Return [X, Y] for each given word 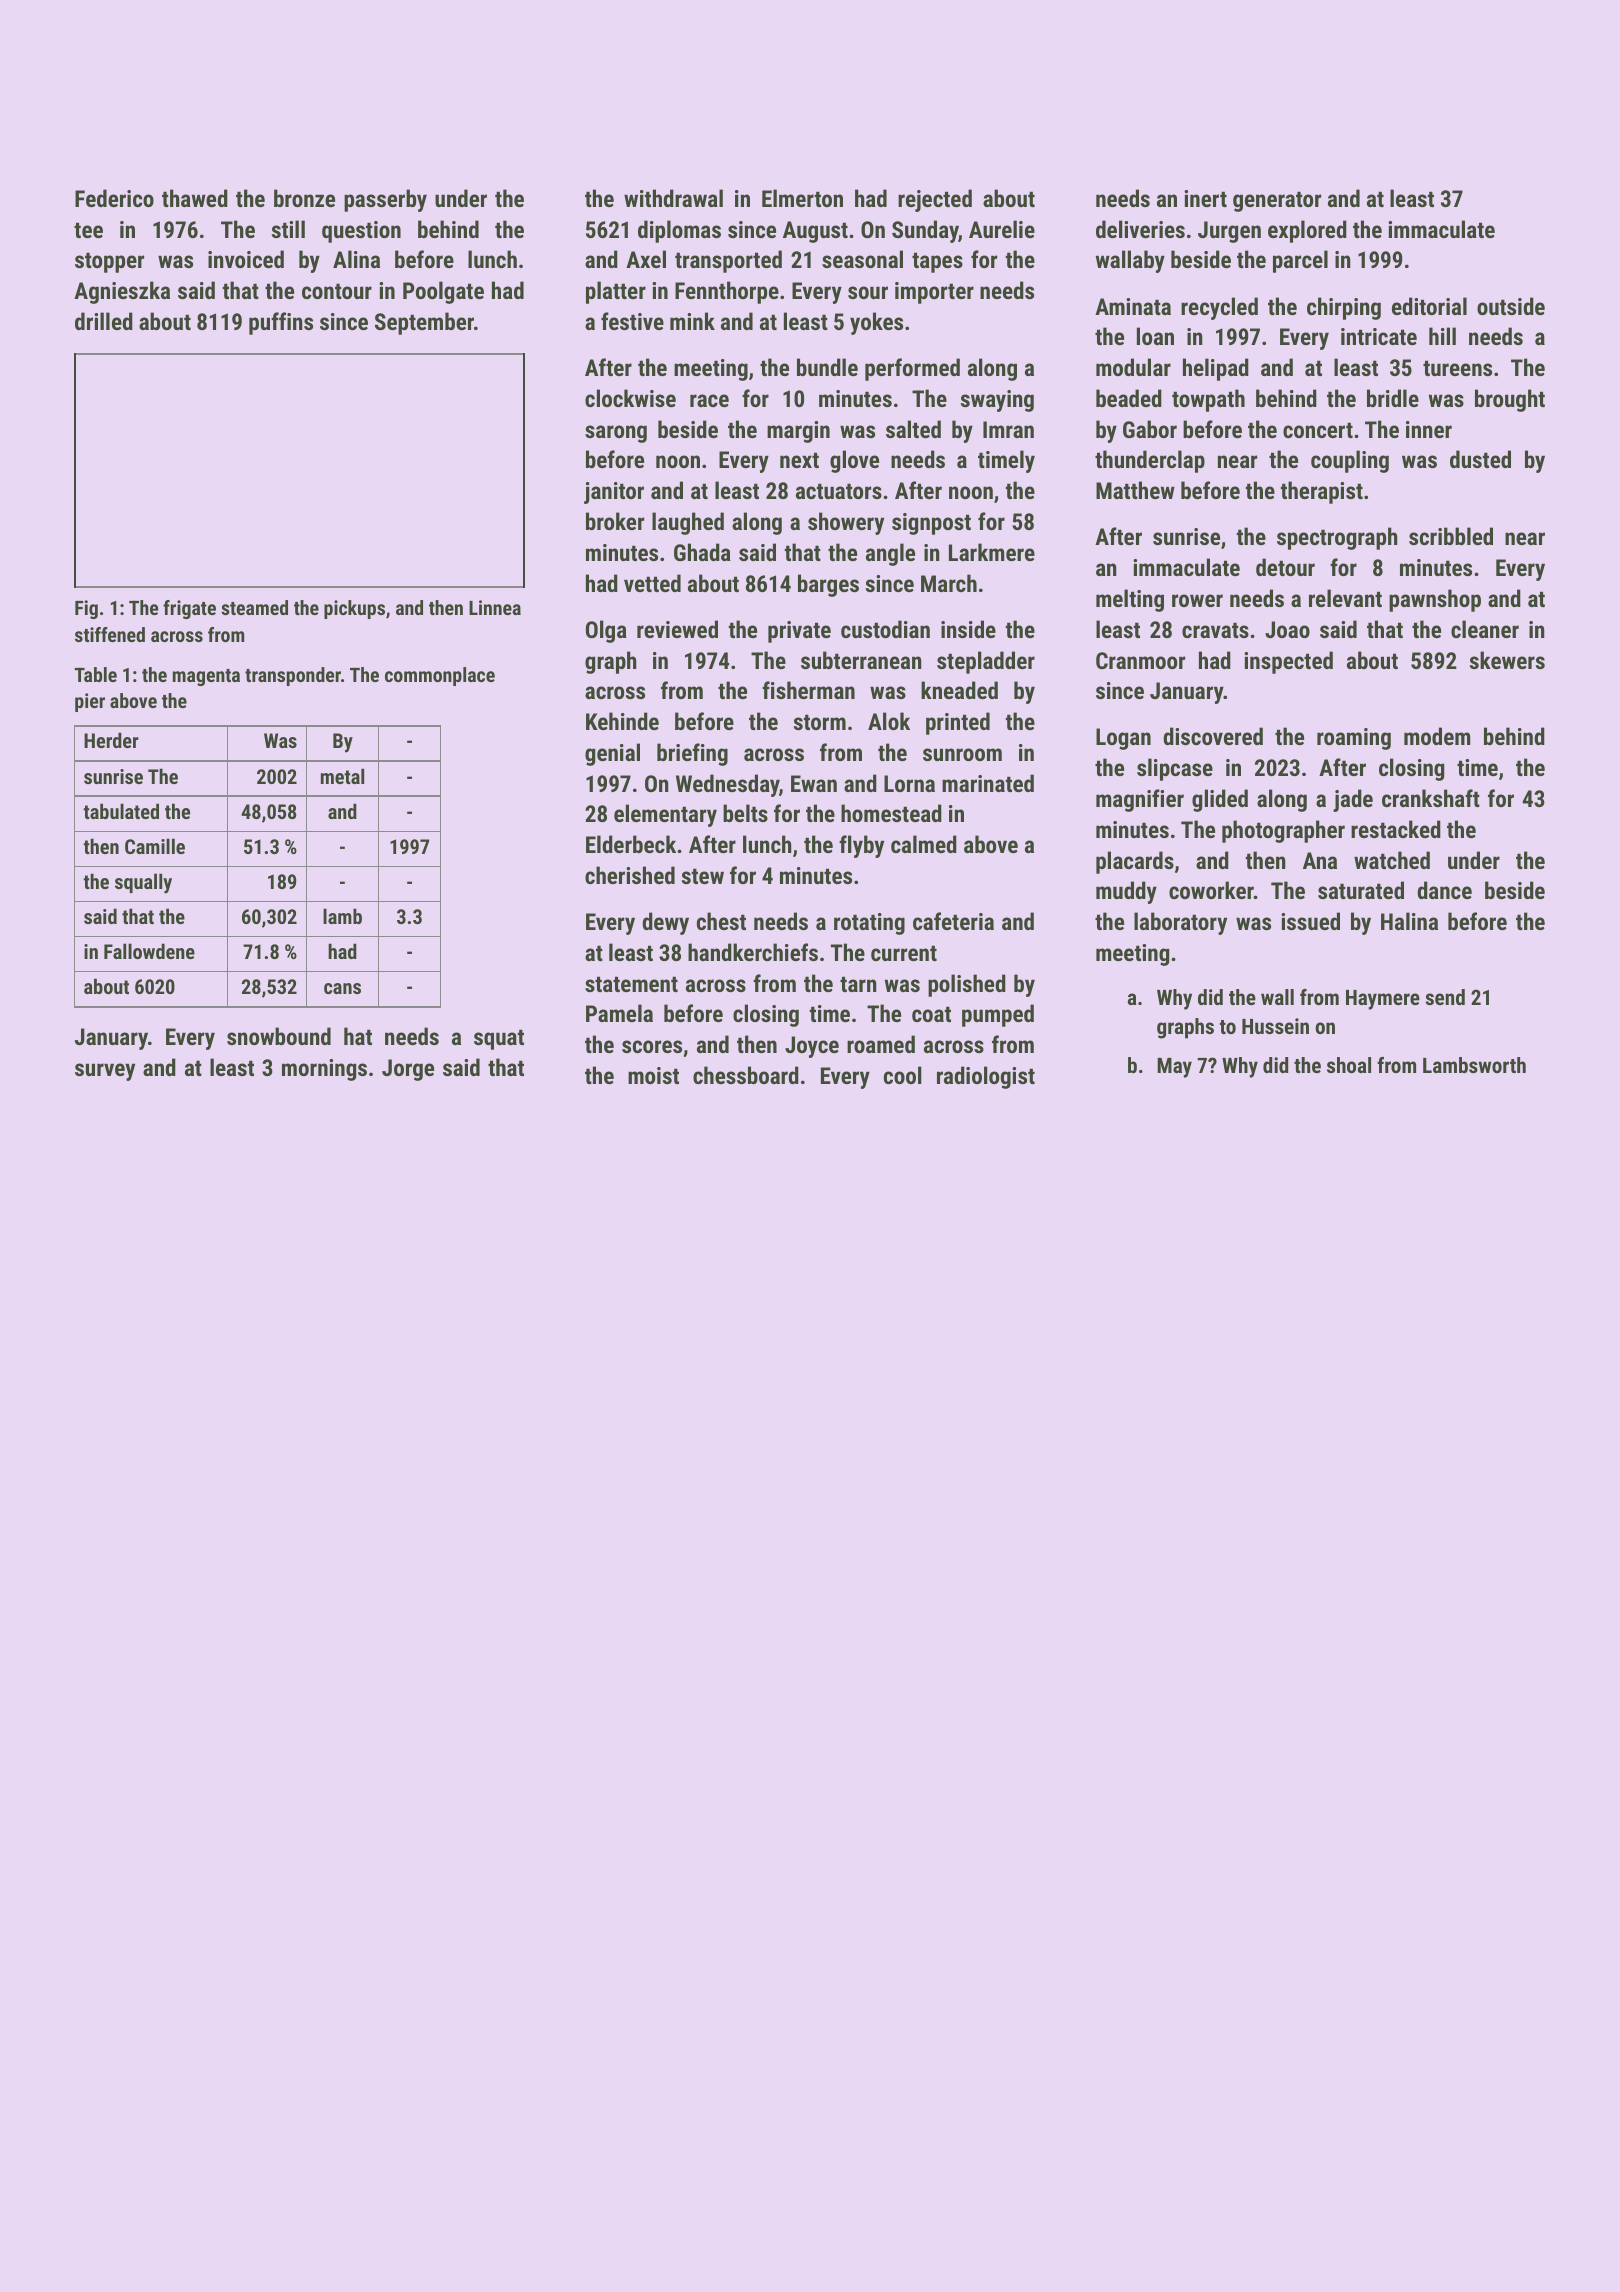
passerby [385, 200]
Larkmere [992, 552]
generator [1277, 201]
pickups [354, 609]
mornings [324, 1070]
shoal [1349, 1065]
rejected [935, 200]
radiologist [986, 1077]
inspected [1288, 662]
